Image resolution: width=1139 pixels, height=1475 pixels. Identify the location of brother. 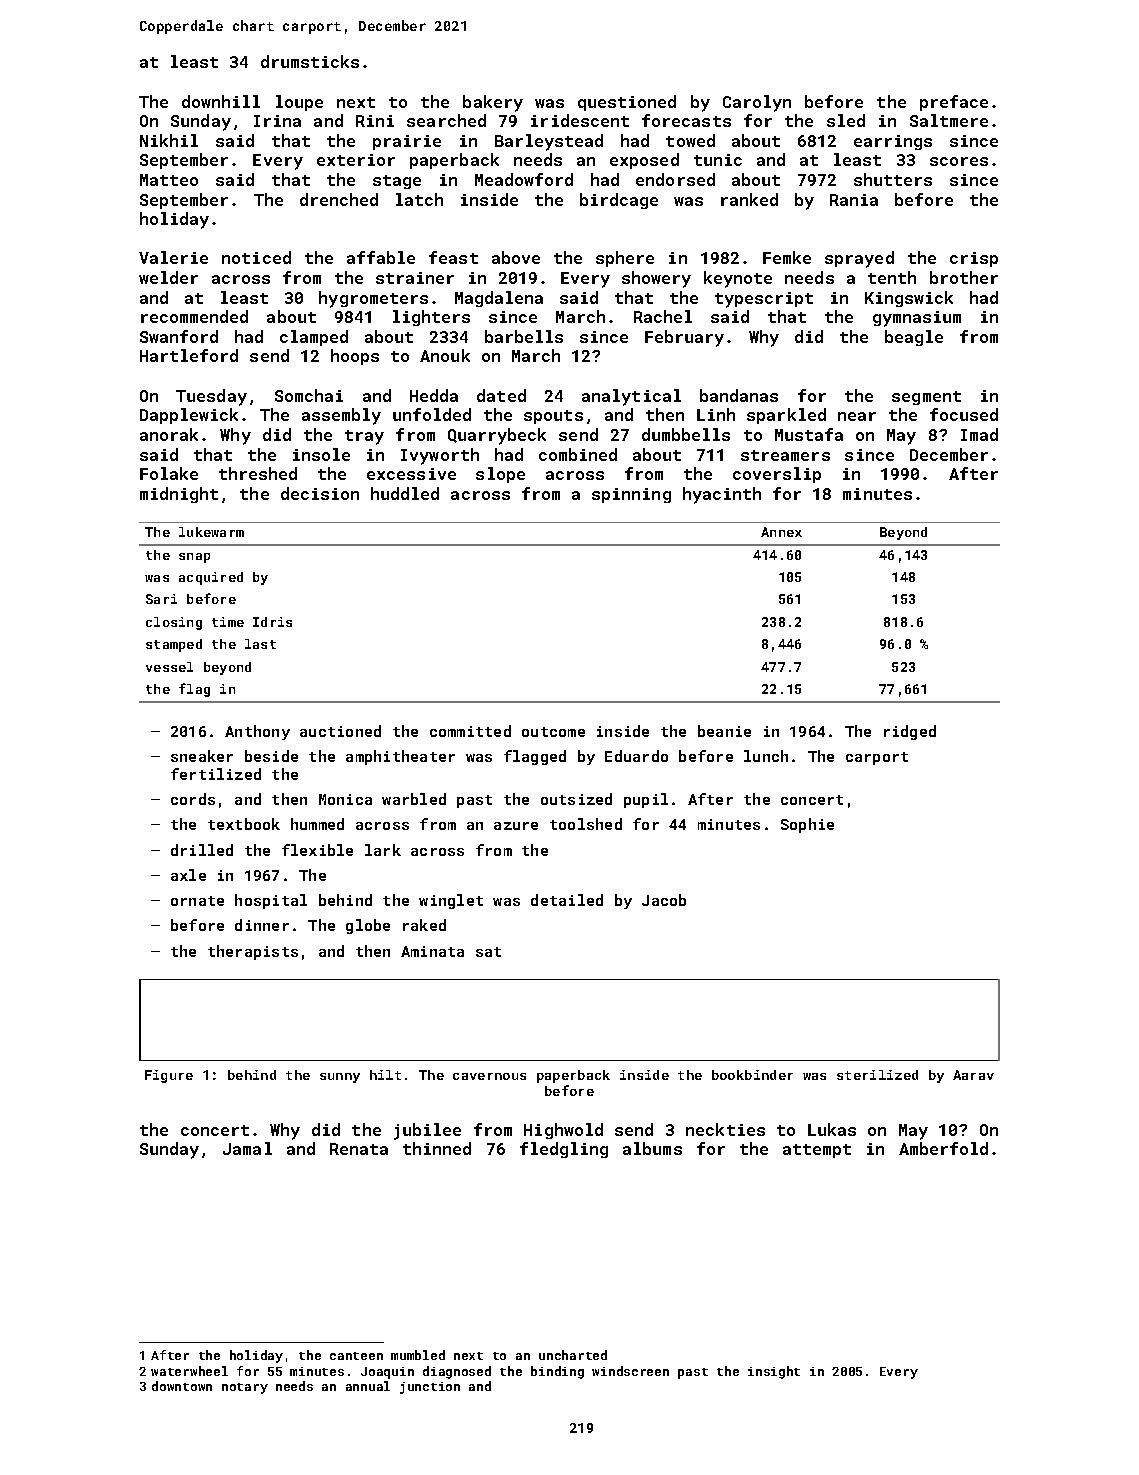
(964, 277).
